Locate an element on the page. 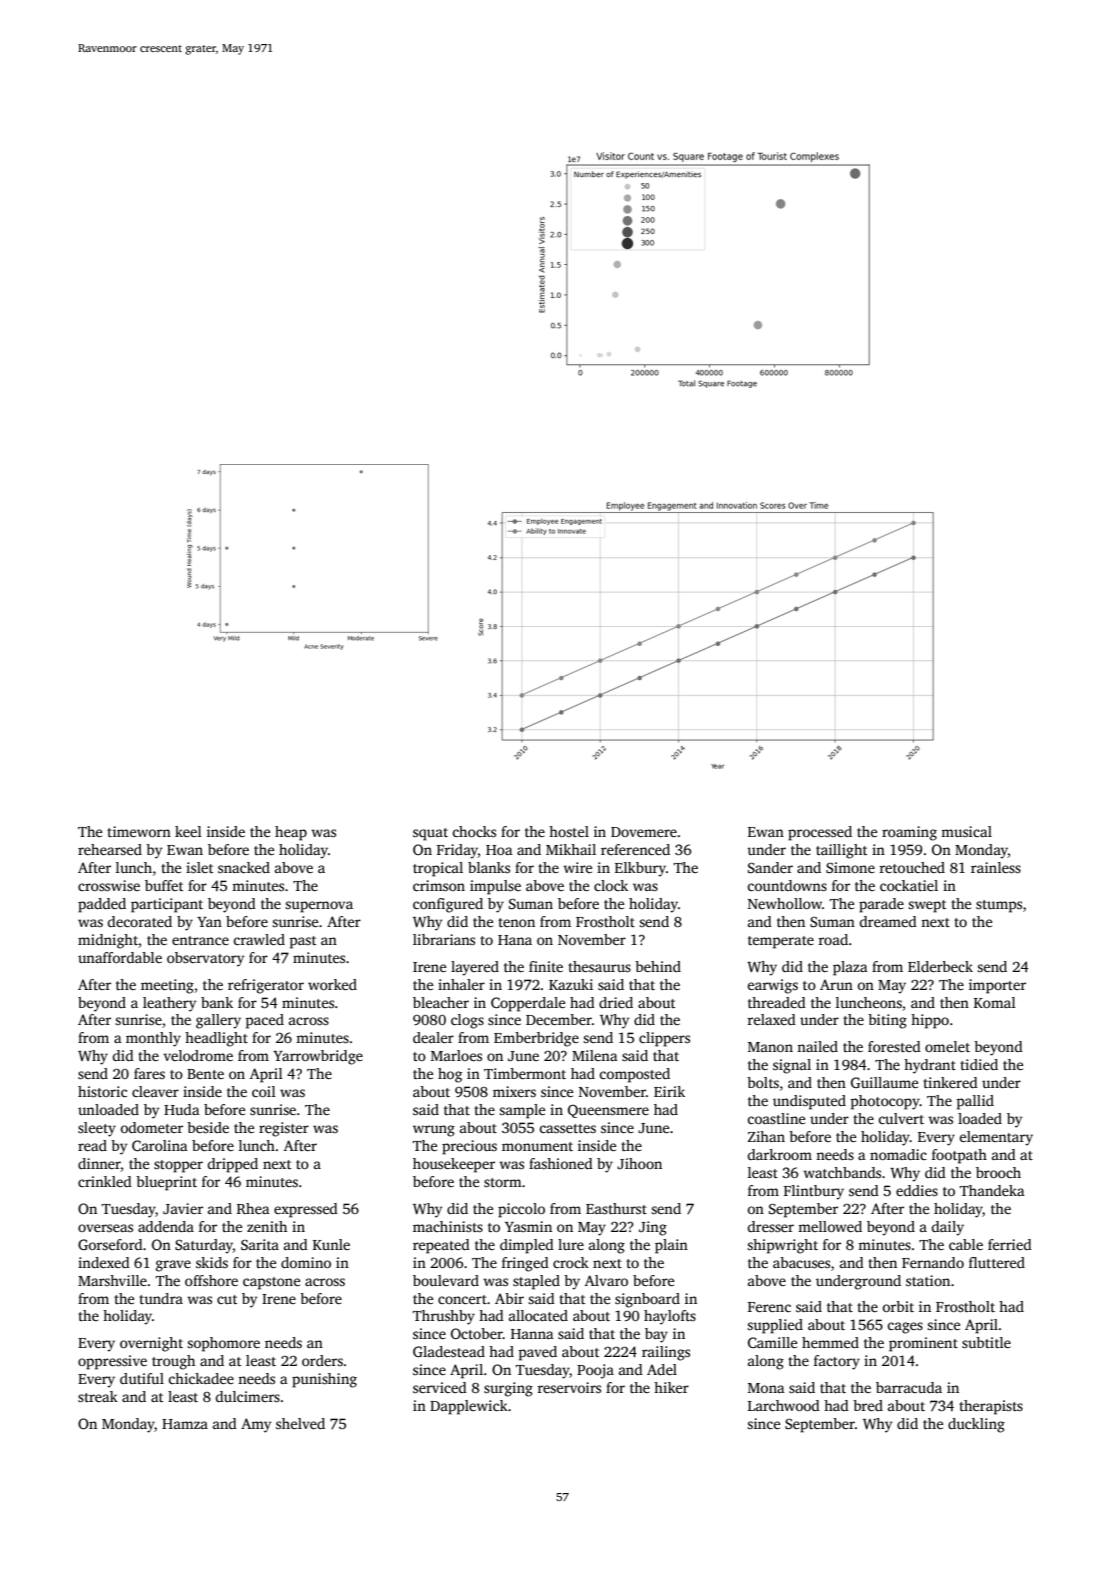 The image size is (1112, 1573). decorated is located at coordinates (140, 921).
